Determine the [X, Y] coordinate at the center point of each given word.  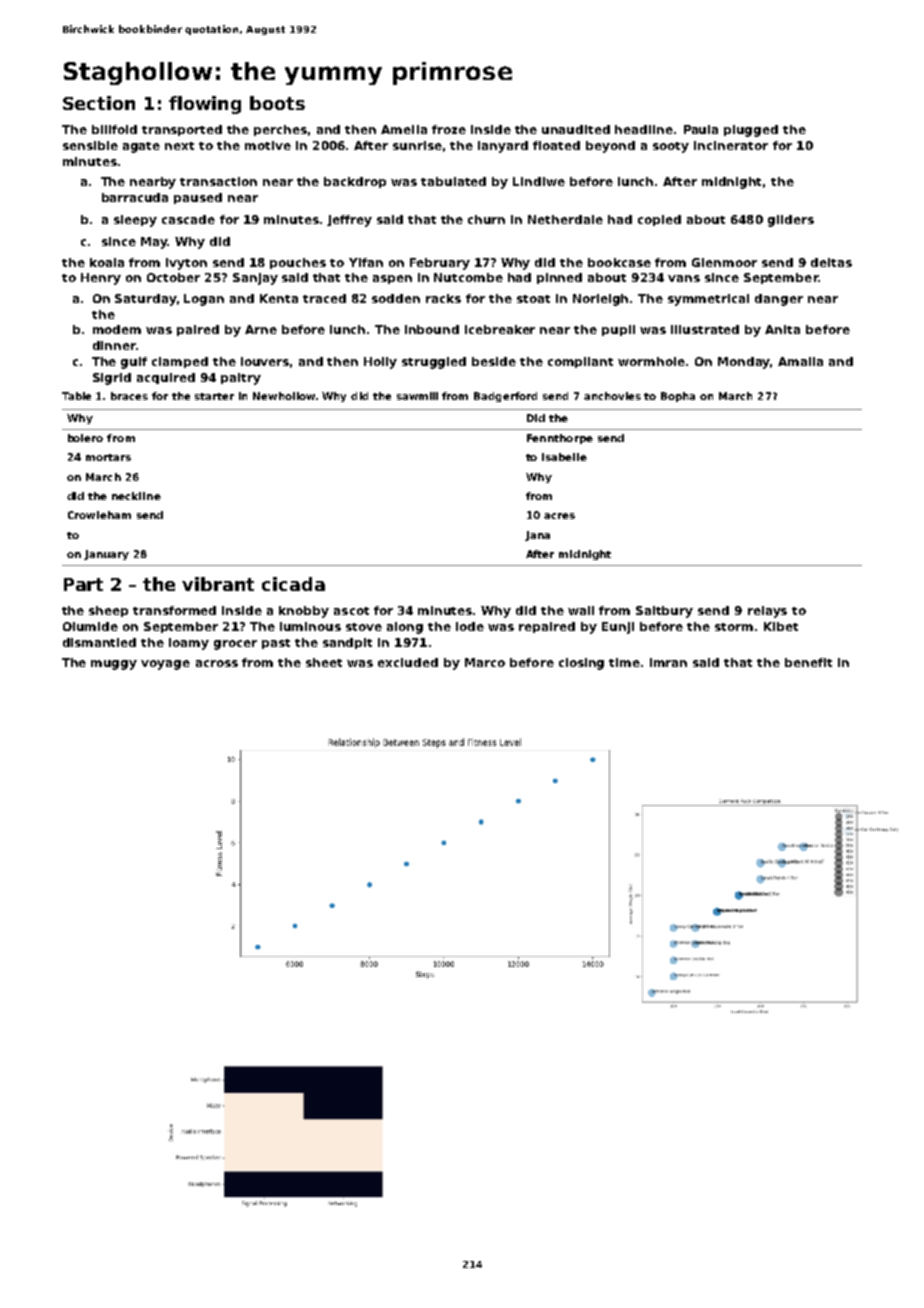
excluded [408, 662]
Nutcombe [468, 277]
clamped [180, 362]
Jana [537, 536]
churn [486, 219]
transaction [218, 181]
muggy [114, 665]
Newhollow [284, 396]
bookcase [619, 262]
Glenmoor [724, 262]
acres [559, 516]
